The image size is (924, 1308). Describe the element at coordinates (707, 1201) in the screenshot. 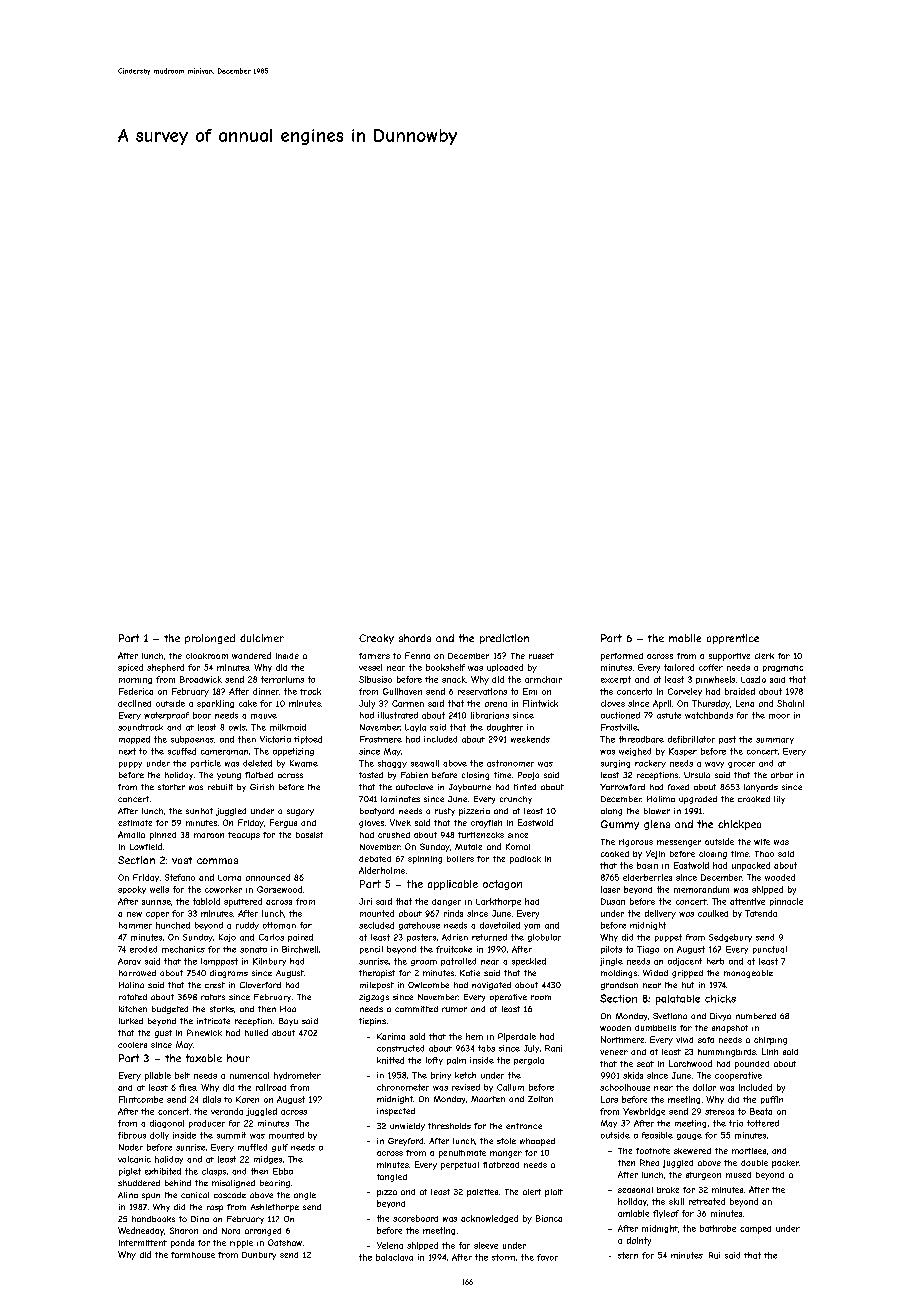

I see `retreated` at that location.
